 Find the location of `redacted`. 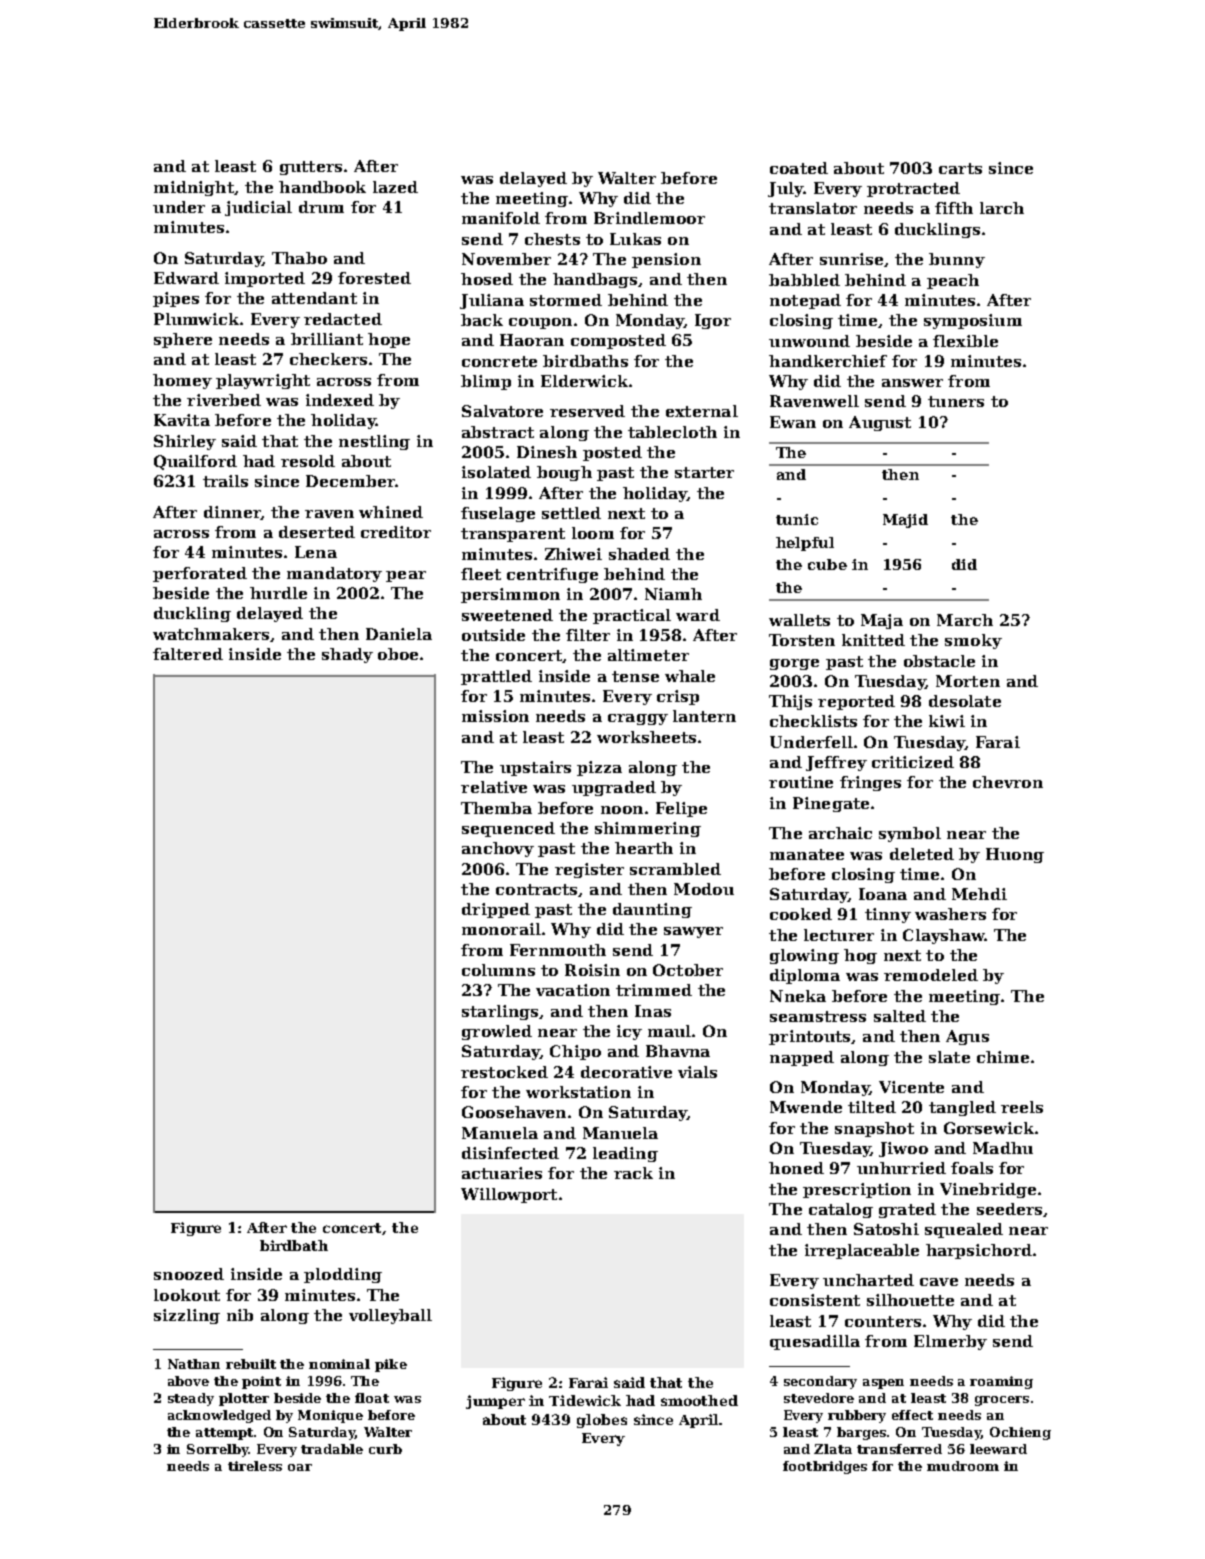

redacted is located at coordinates (343, 319).
